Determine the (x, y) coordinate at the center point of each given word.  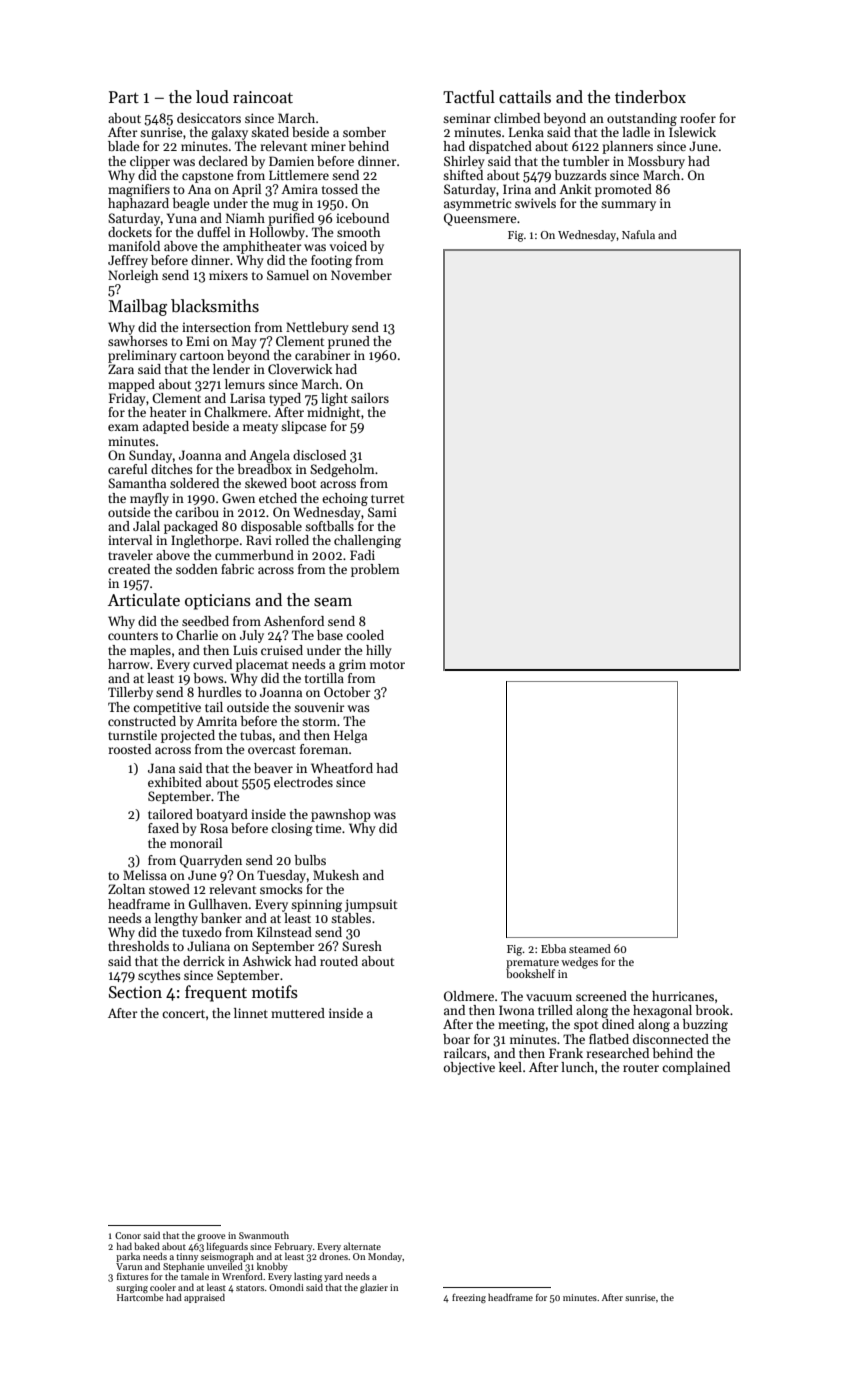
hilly (379, 651)
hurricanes (683, 996)
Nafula (638, 234)
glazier (374, 1288)
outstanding (642, 119)
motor (387, 665)
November (361, 275)
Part (124, 97)
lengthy (176, 919)
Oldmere (469, 996)
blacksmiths (215, 306)
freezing (469, 1298)
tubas (256, 735)
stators (250, 1288)
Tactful (469, 97)
